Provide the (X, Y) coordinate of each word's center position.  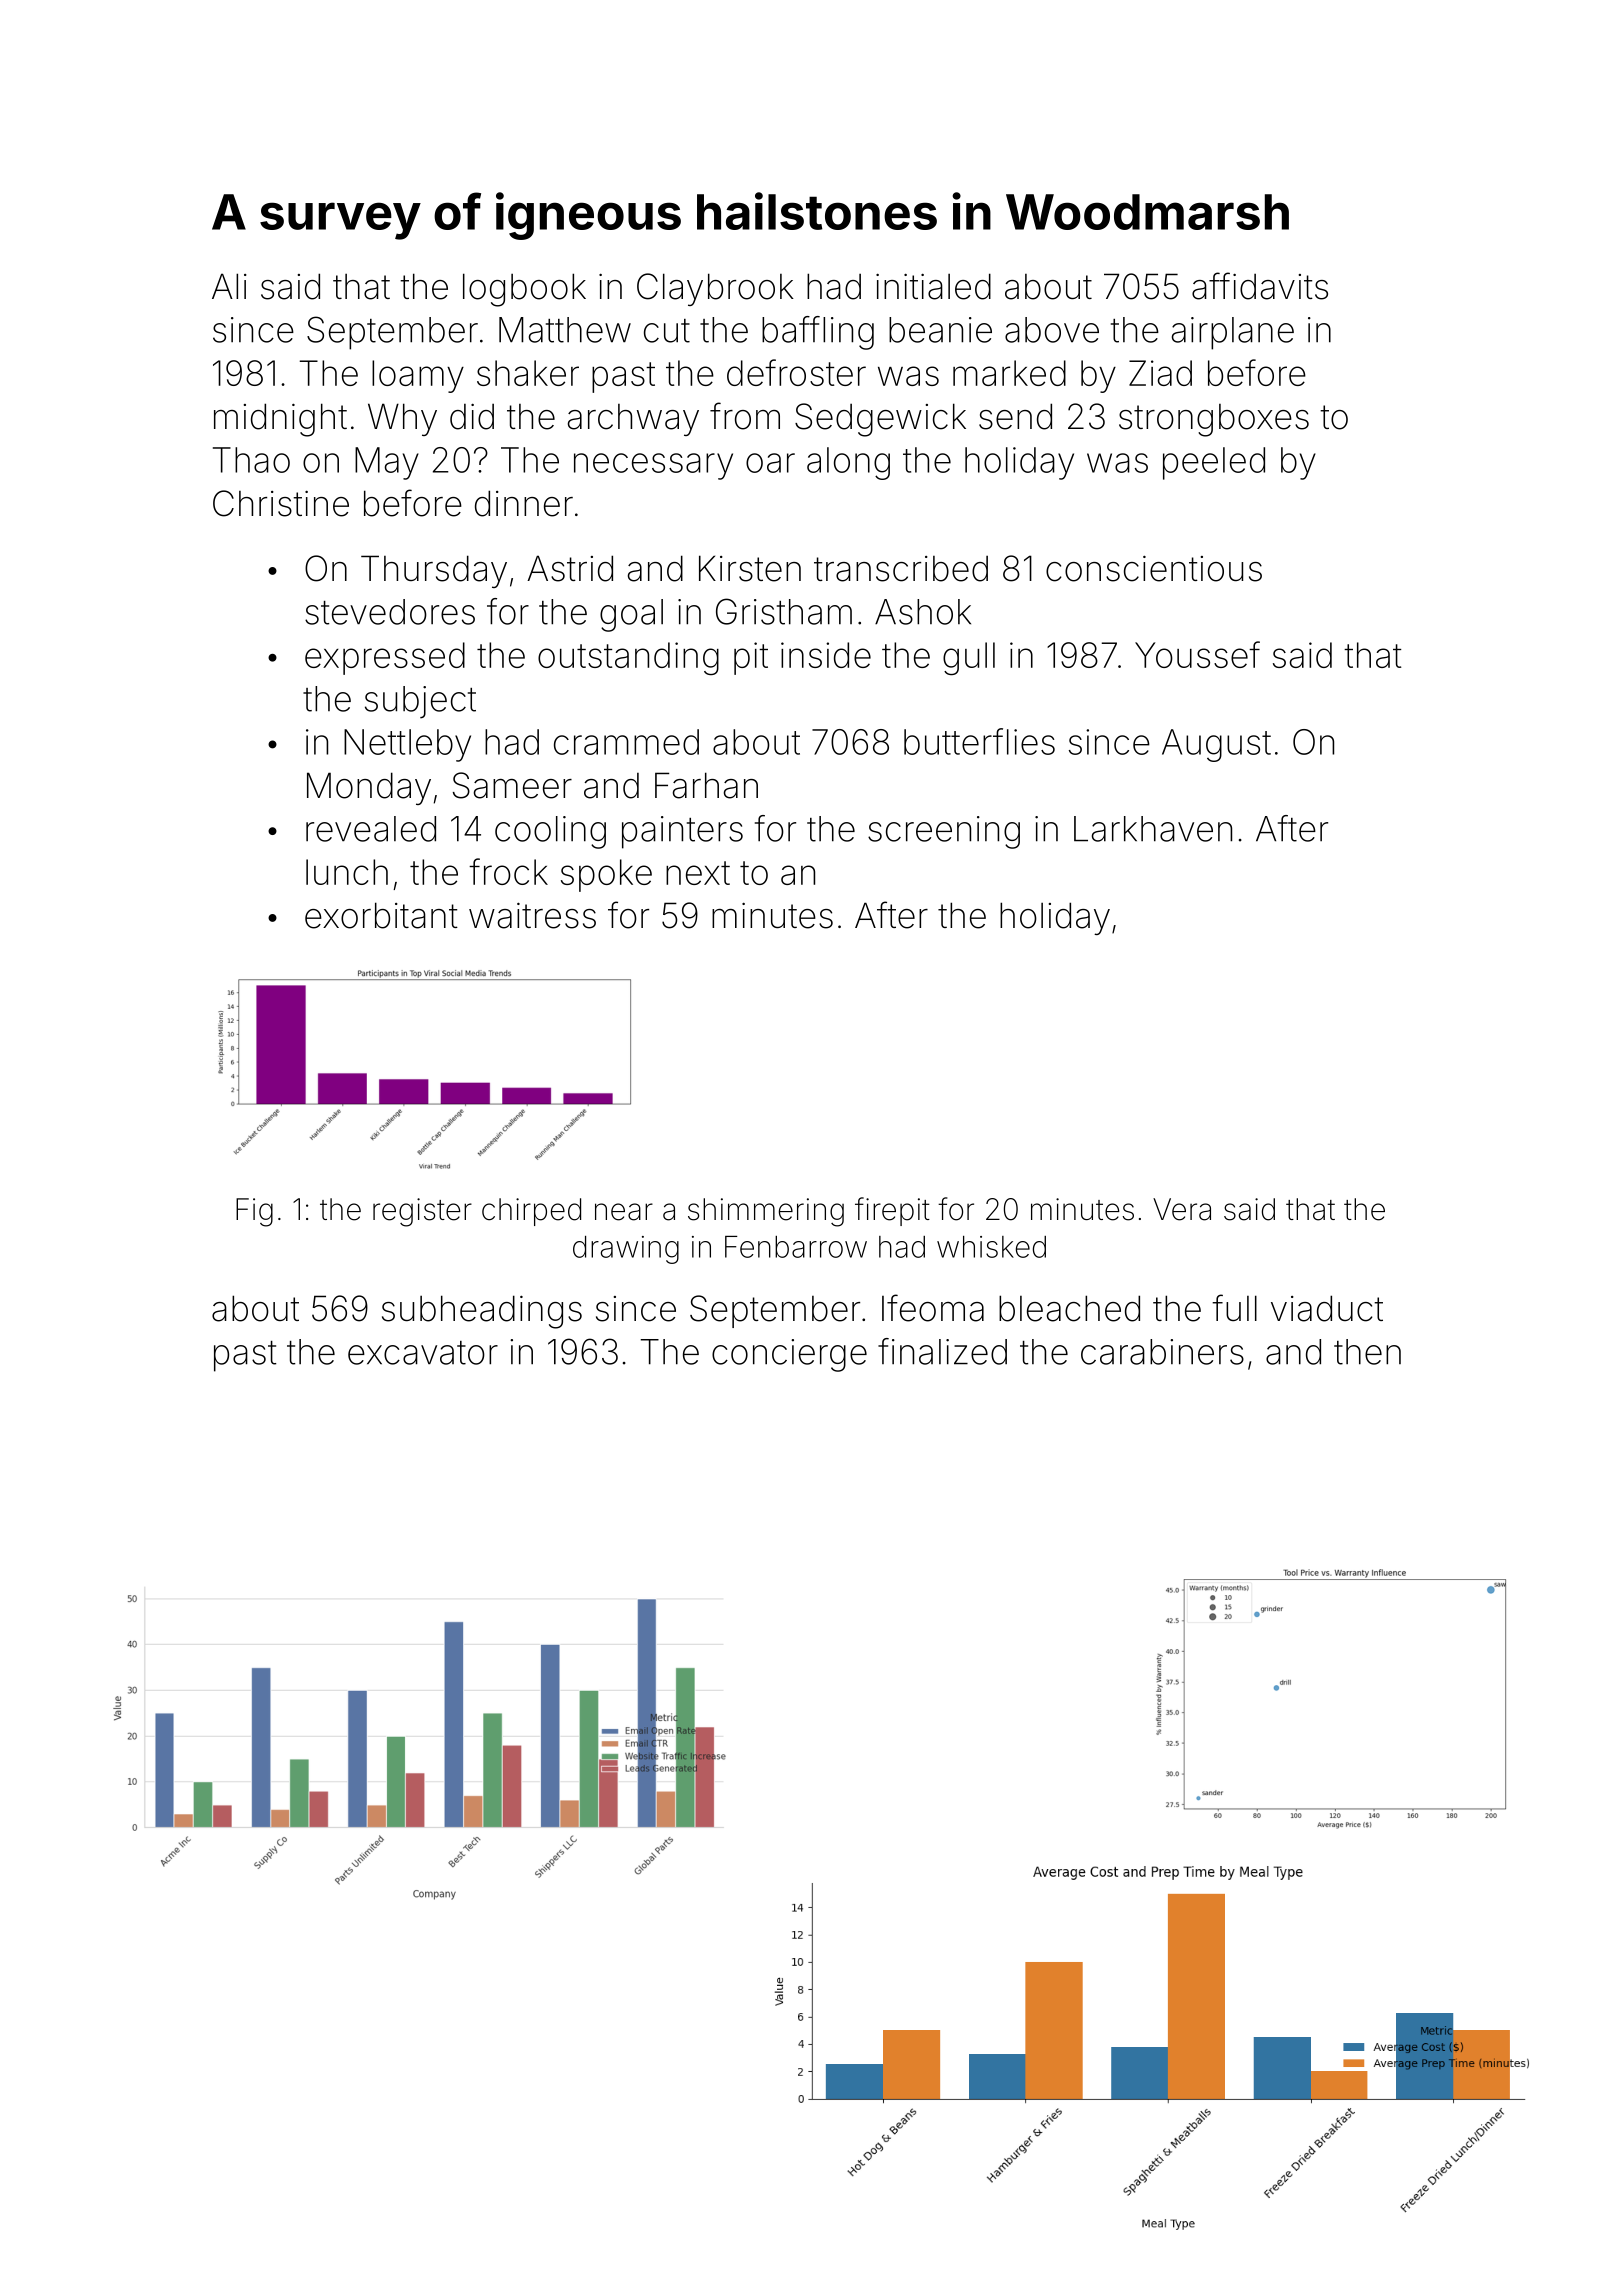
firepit (892, 1211)
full (1234, 1307)
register (422, 1212)
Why (402, 419)
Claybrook (715, 289)
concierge (789, 1355)
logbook (524, 290)
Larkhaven (1153, 829)
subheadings (482, 1312)
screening (944, 832)
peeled (1214, 463)
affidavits (1260, 286)
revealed (371, 829)
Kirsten (750, 568)
